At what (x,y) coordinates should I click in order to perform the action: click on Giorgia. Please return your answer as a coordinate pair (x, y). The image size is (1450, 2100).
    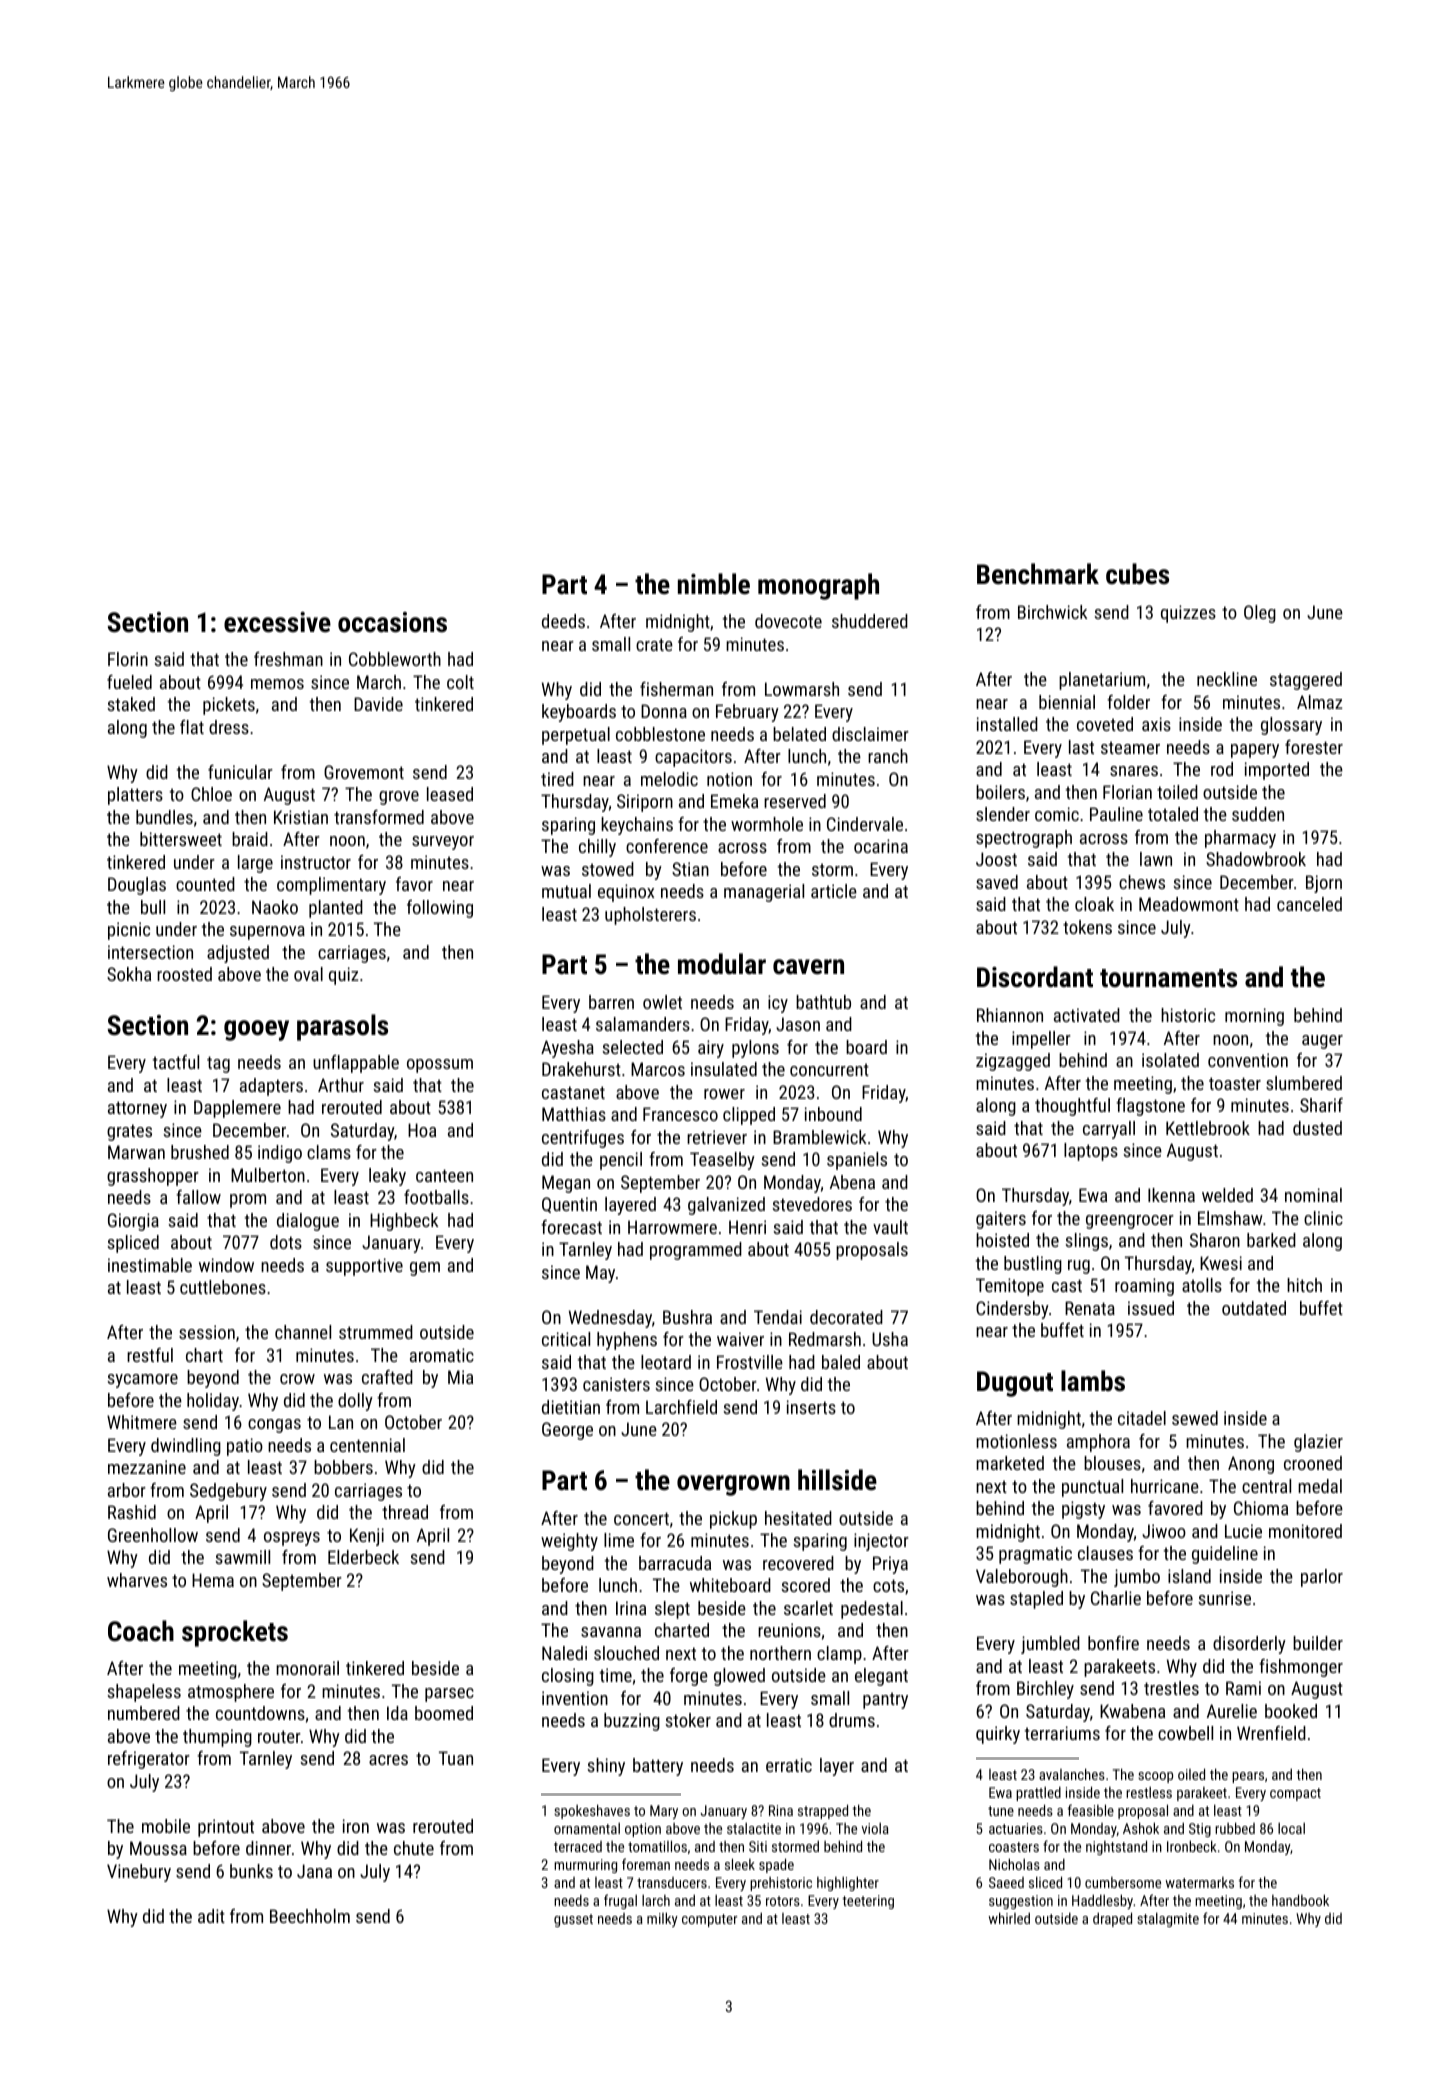
    Looking at the image, I should click on (133, 1222).
